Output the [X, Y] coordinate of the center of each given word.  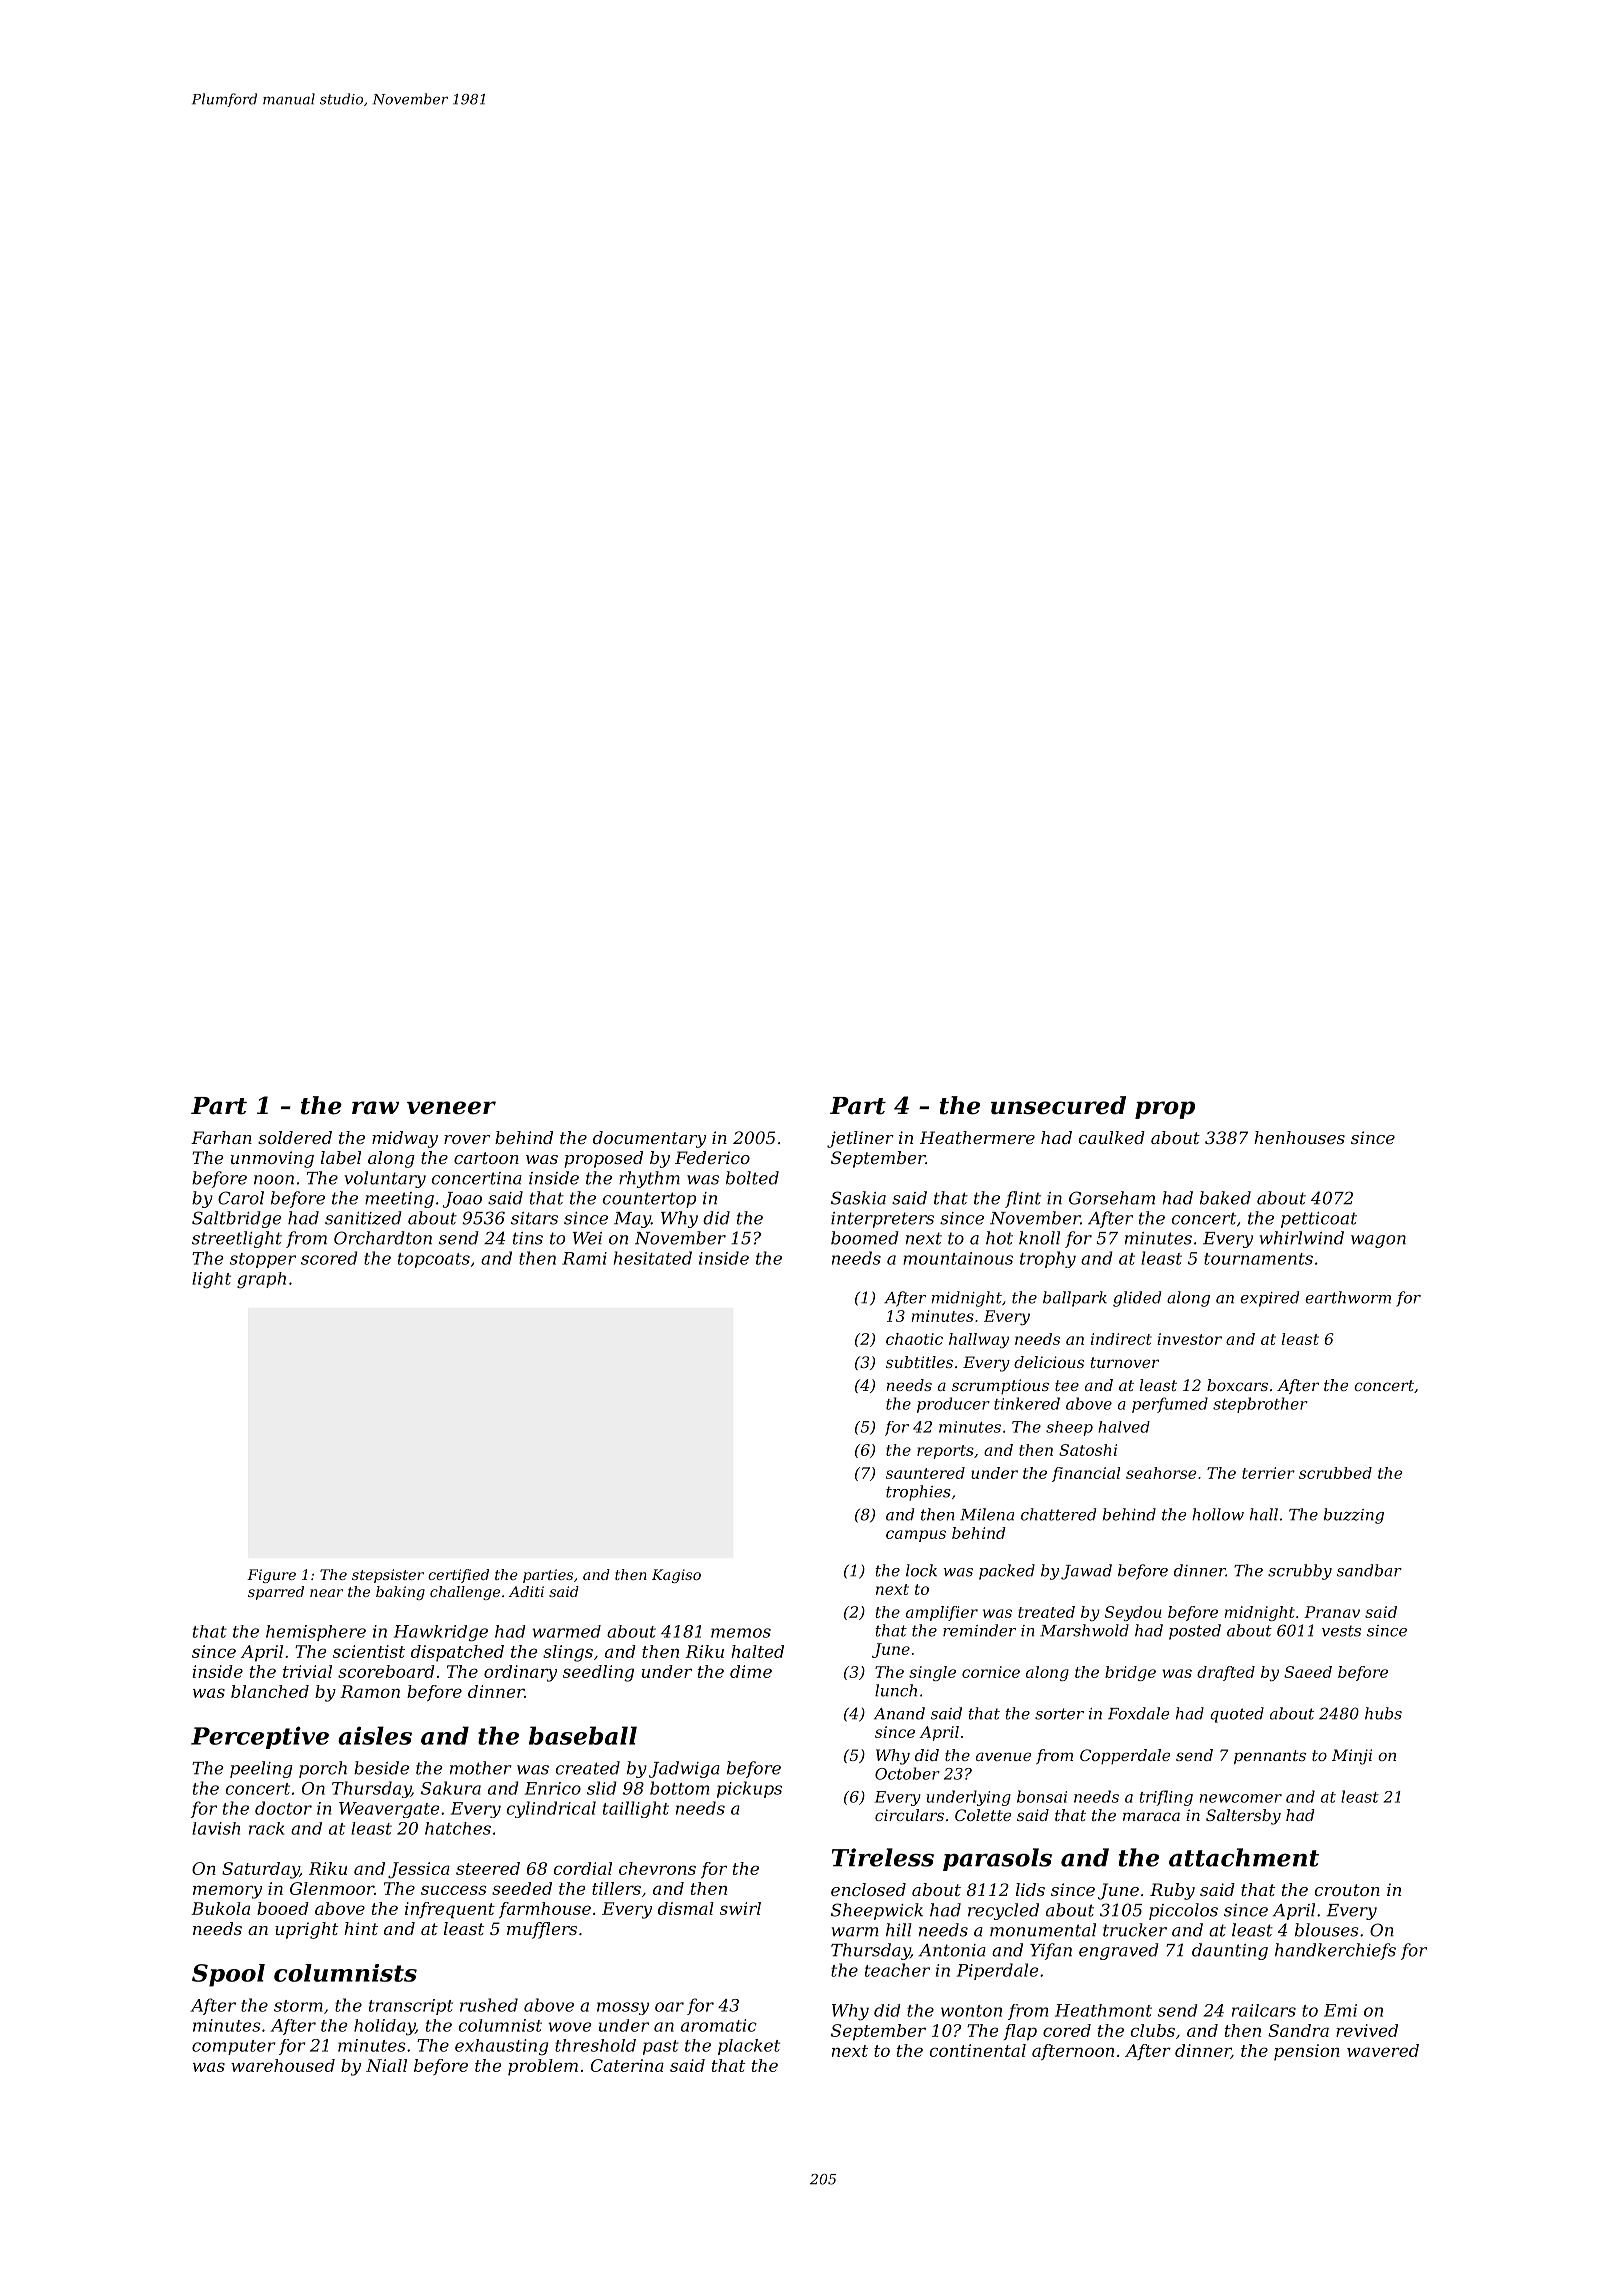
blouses [1327, 1930]
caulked [1112, 1137]
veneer [451, 1108]
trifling [1166, 1798]
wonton [971, 2011]
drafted [1226, 1673]
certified [458, 1576]
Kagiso [676, 1576]
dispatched [457, 1653]
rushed [489, 2005]
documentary [649, 1139]
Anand [899, 1713]
